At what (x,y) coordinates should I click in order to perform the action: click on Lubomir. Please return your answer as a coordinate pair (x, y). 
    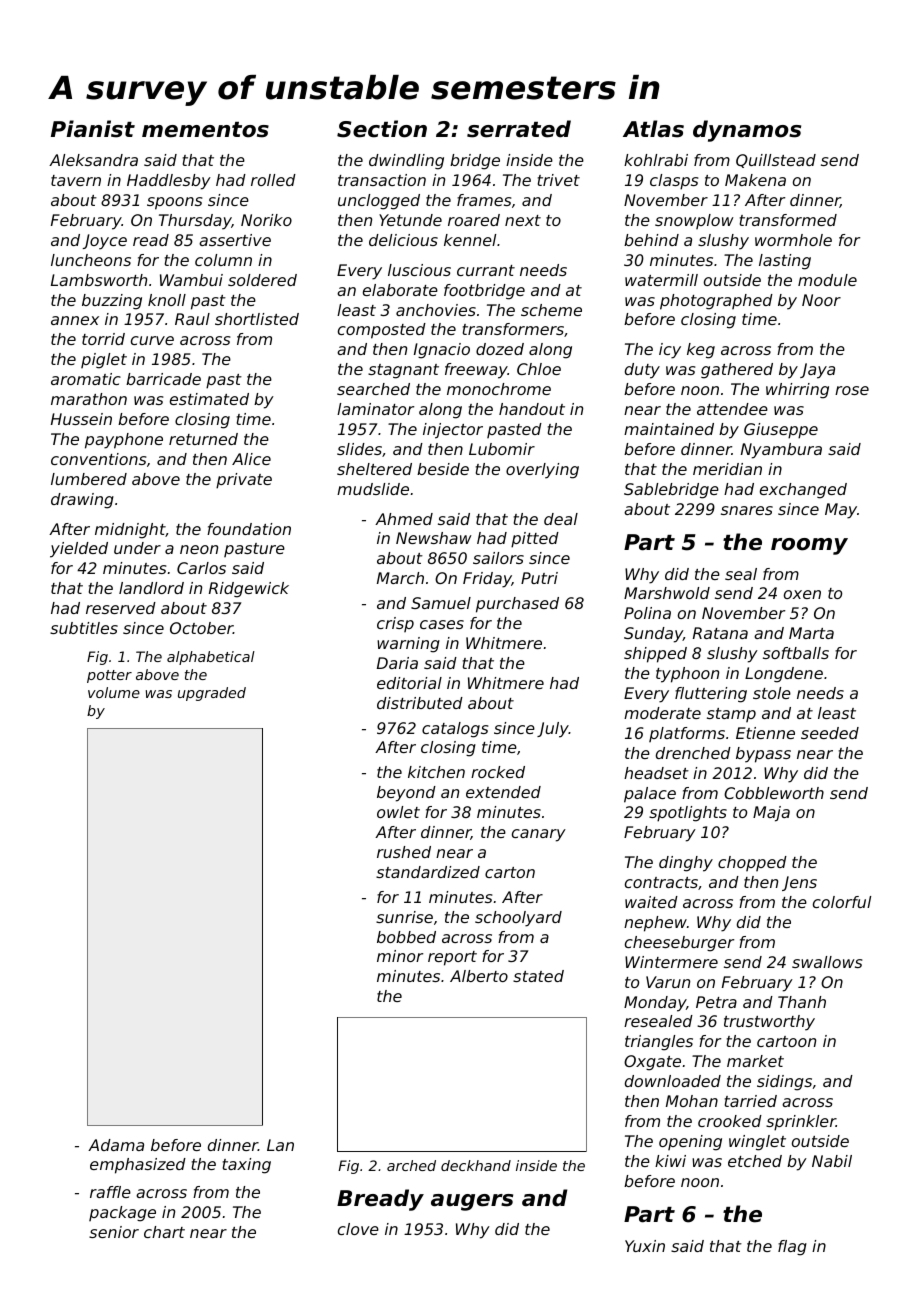
    Looking at the image, I should click on (502, 449).
